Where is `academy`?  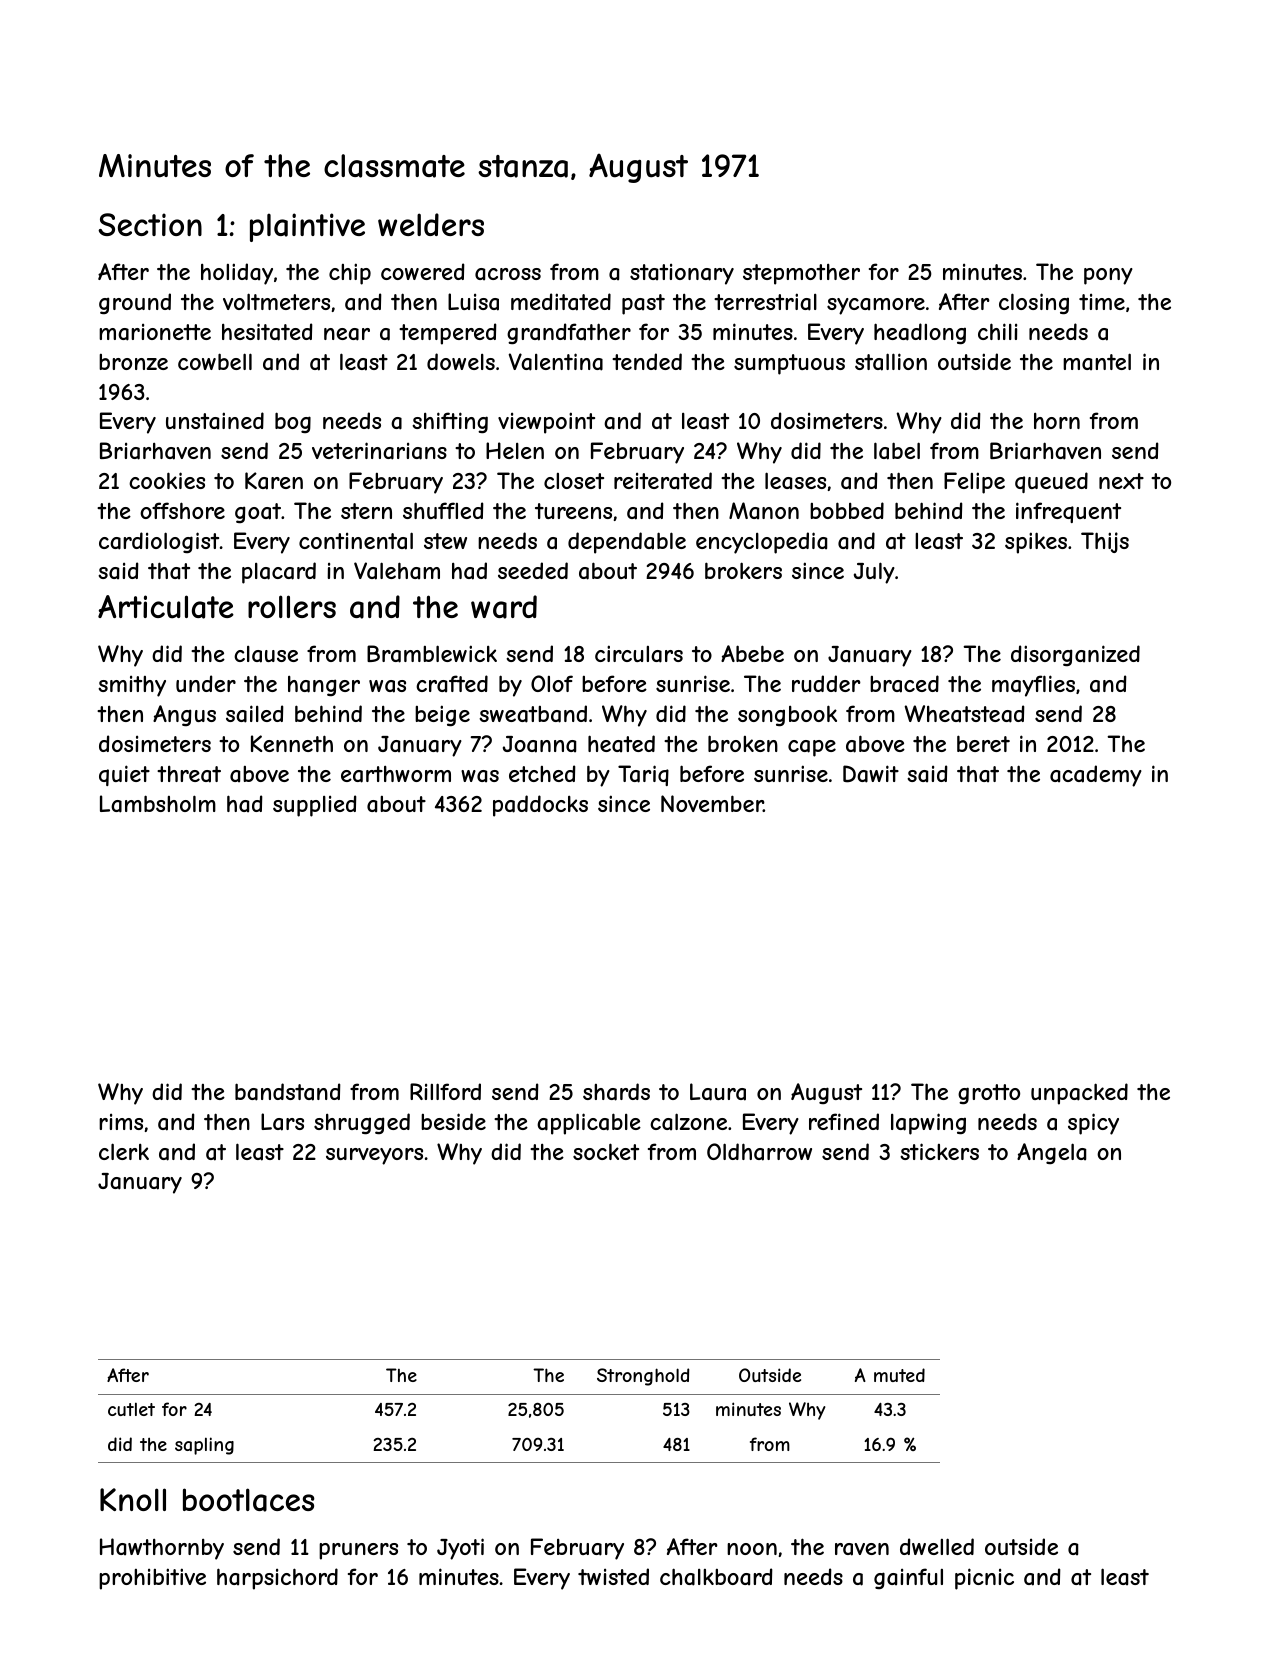 academy is located at coordinates (1096, 776).
